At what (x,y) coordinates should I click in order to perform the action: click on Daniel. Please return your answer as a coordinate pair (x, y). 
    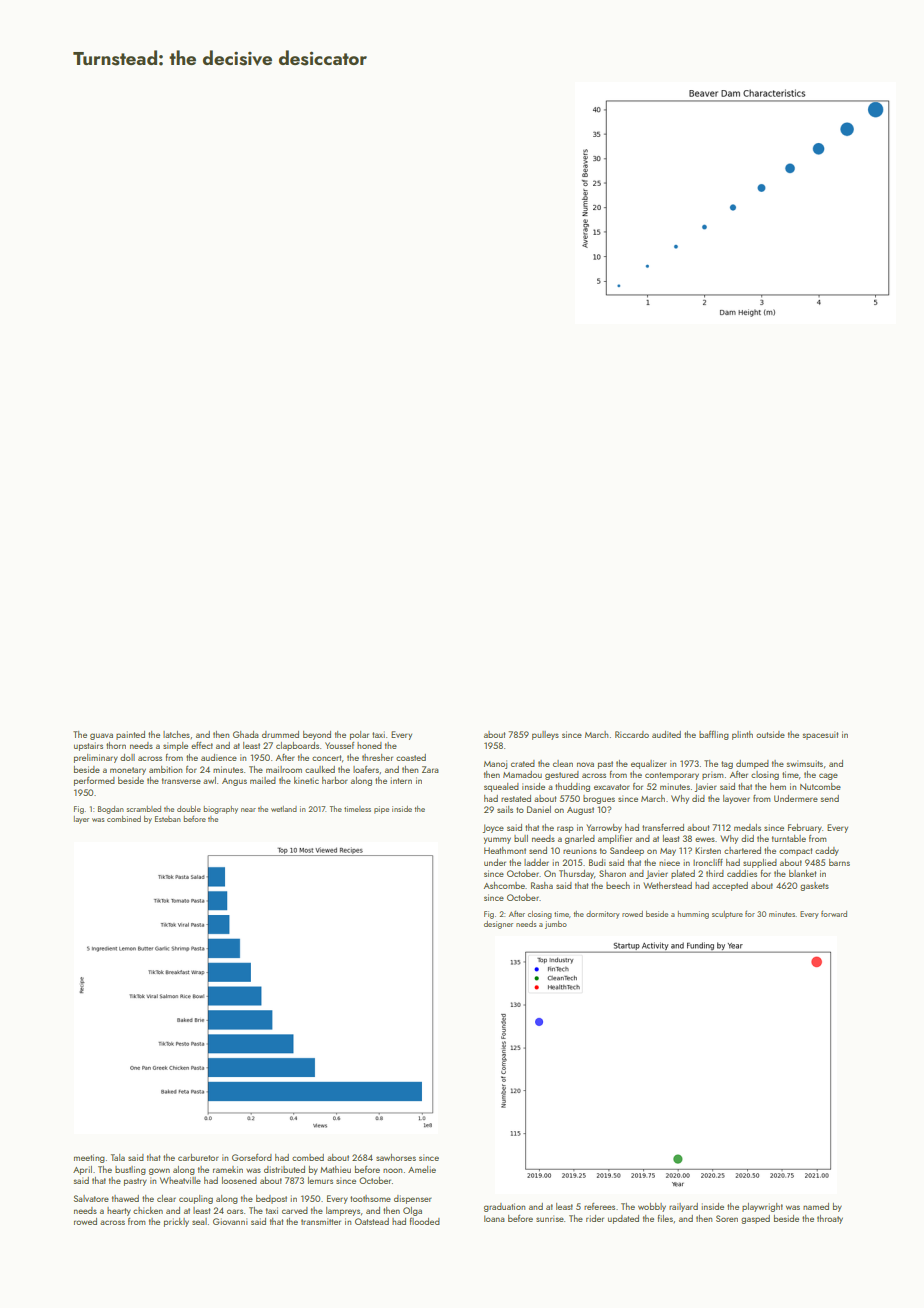
    Looking at the image, I should click on (539, 809).
